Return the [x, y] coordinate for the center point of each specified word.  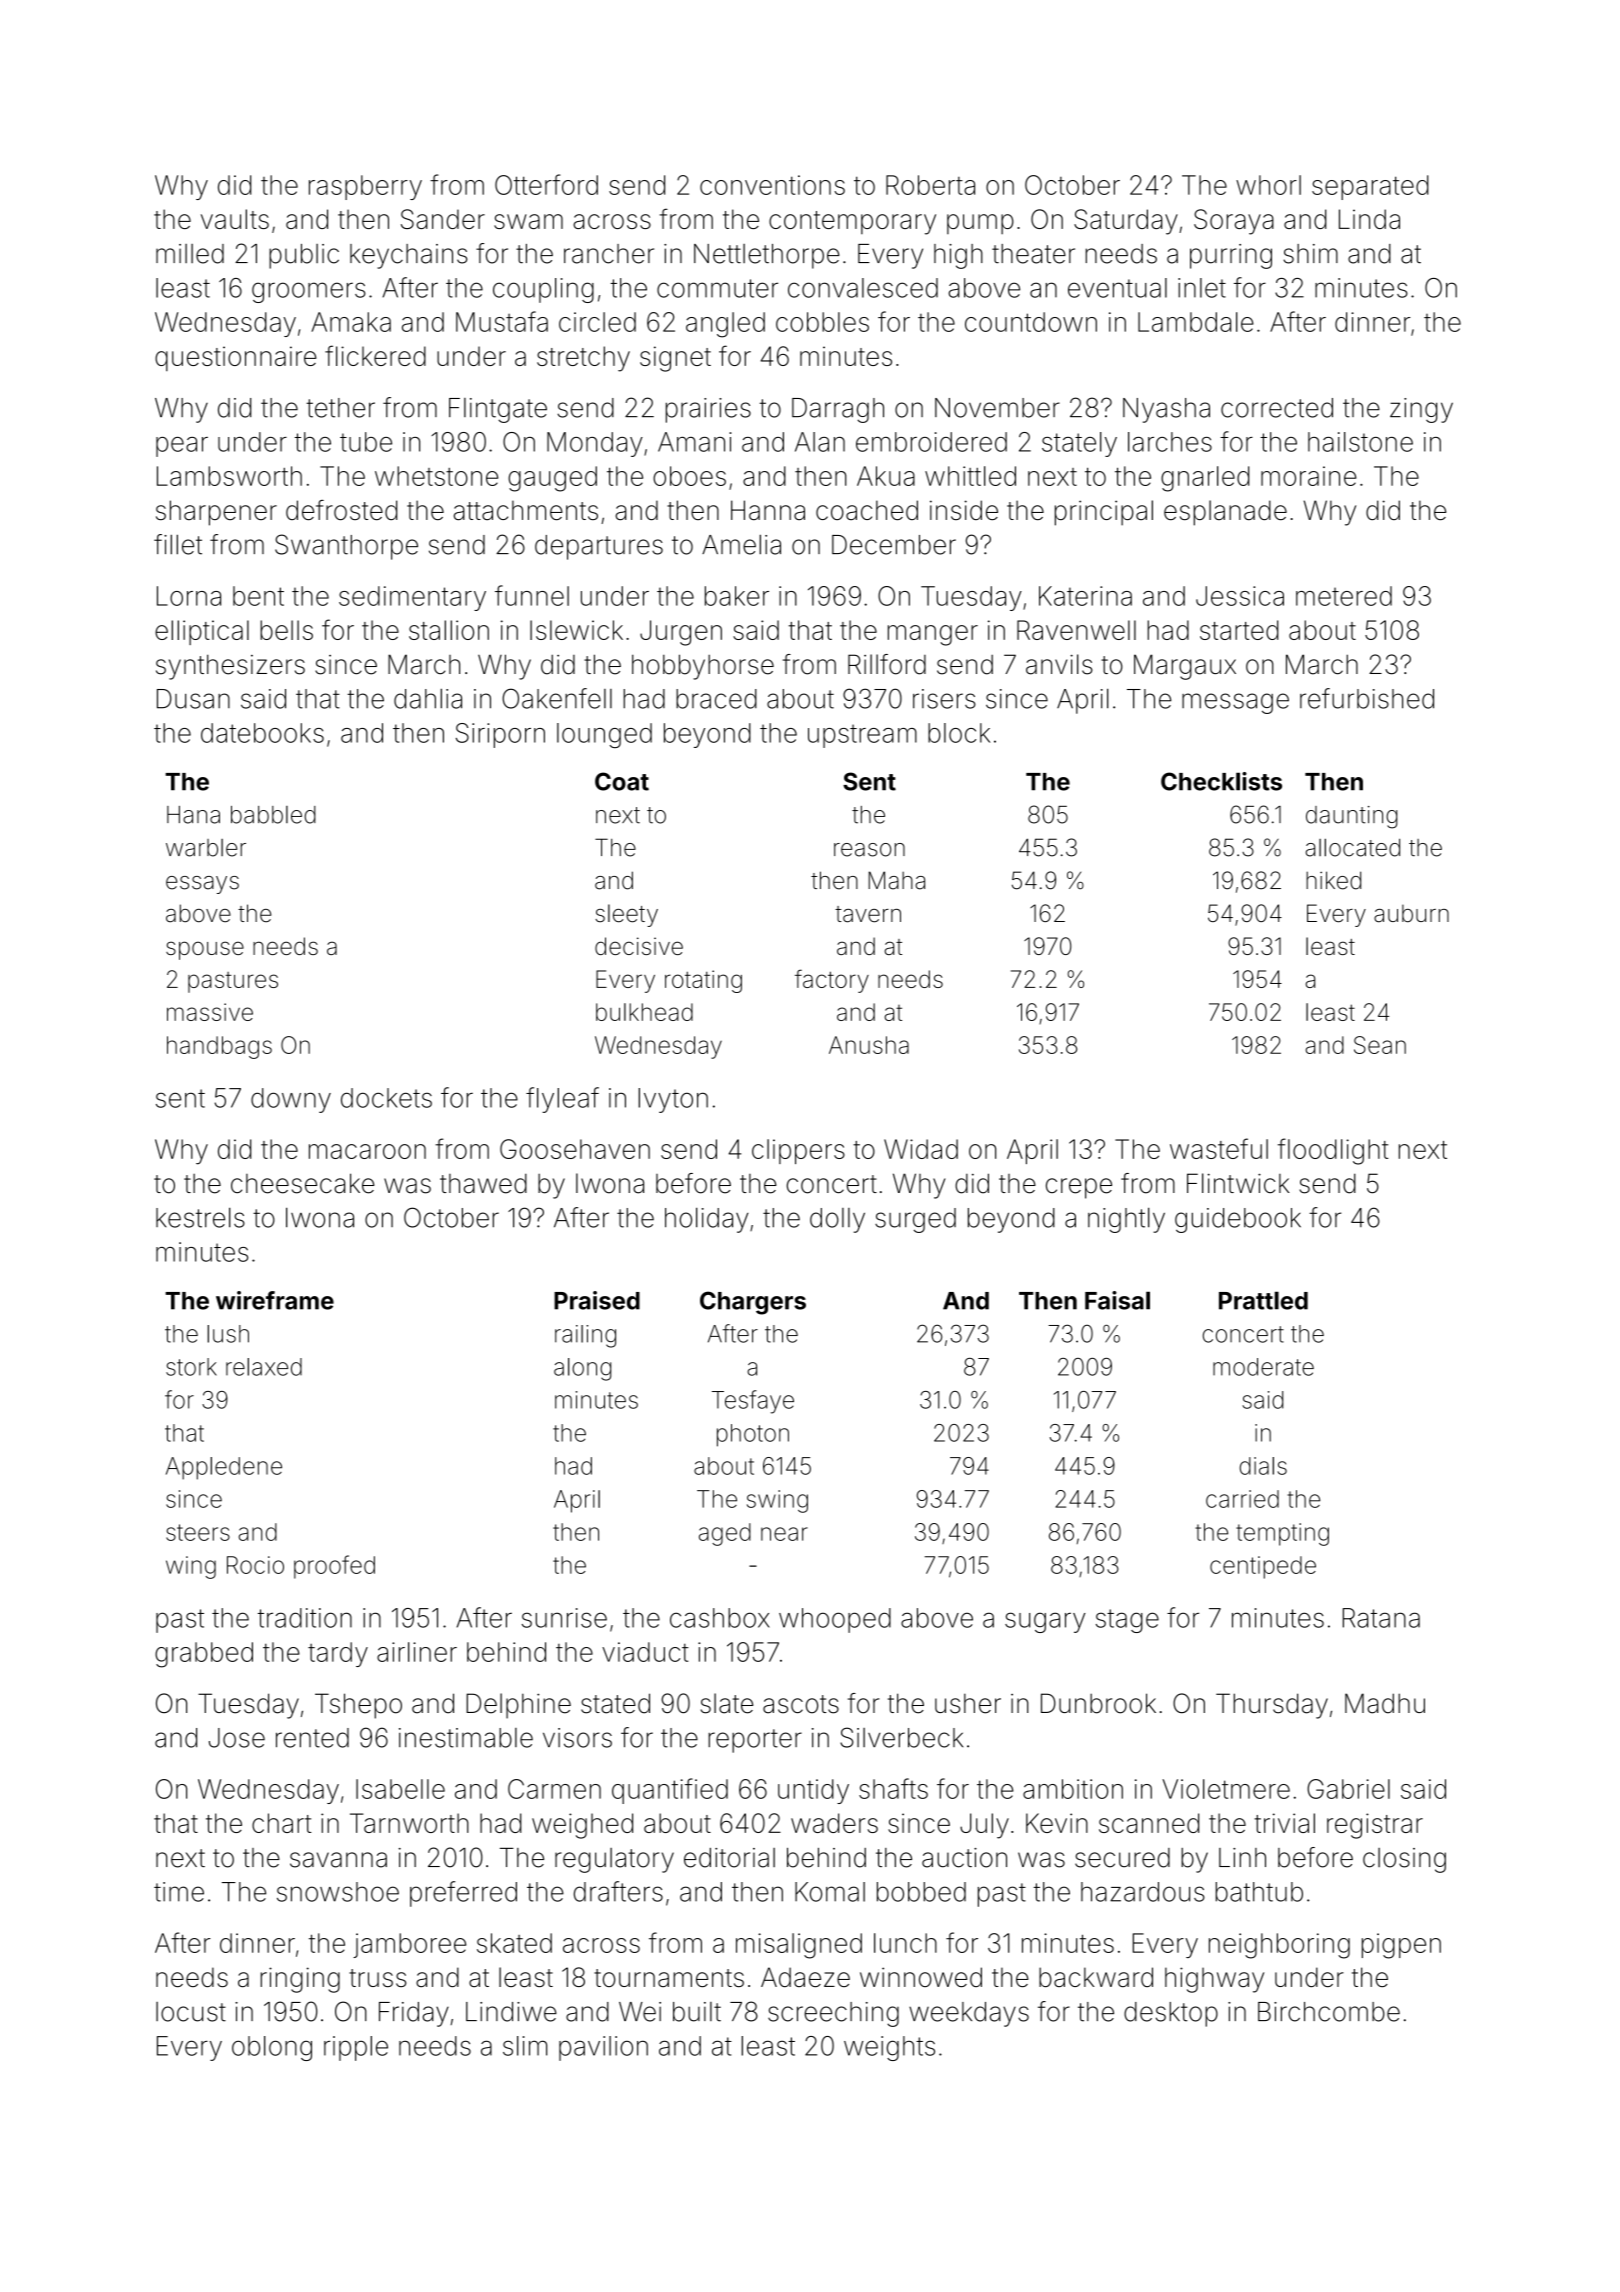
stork [191, 1367]
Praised [597, 1300]
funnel [532, 595]
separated [1370, 187]
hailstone [1360, 442]
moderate [1263, 1367]
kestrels [200, 1217]
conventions [772, 185]
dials [1263, 1466]
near [784, 1534]
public [304, 256]
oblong [272, 2048]
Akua [886, 476]
